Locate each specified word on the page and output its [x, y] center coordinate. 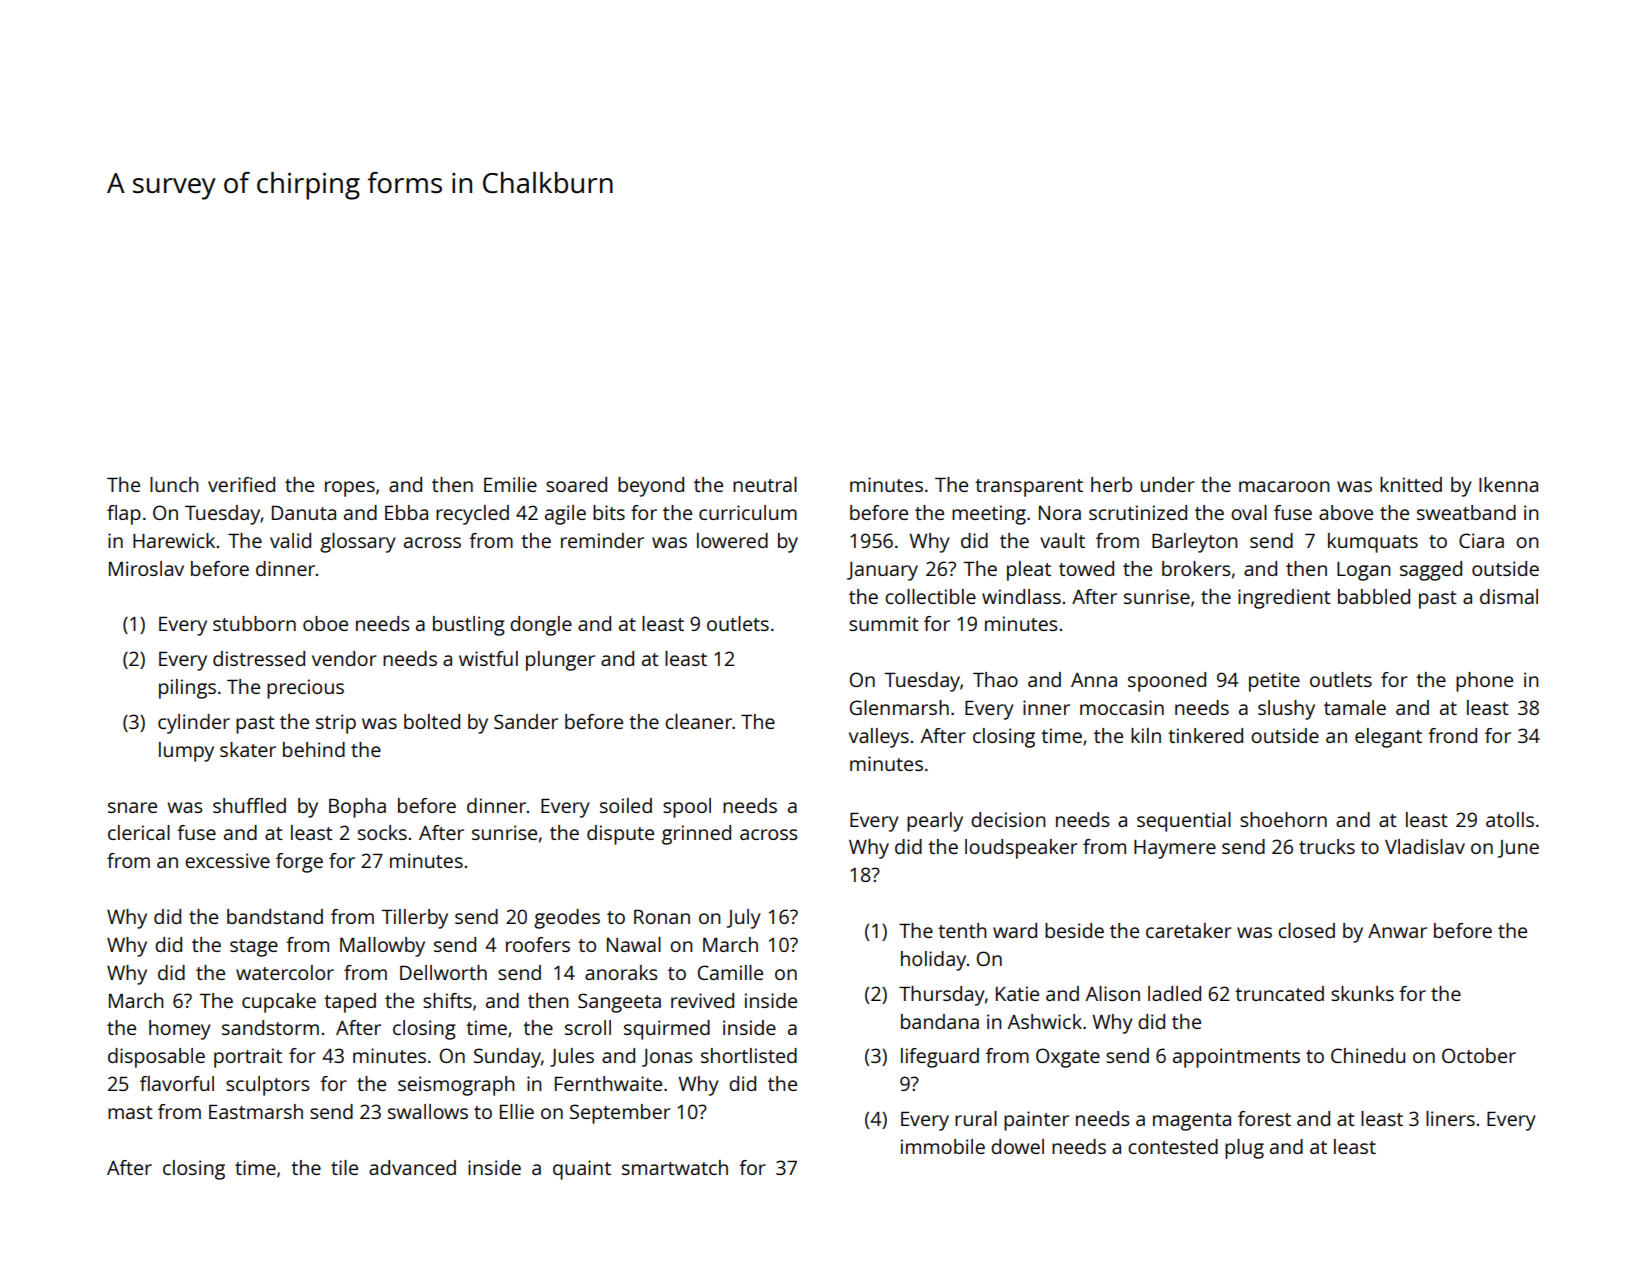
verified [241, 484]
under [1168, 484]
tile [344, 1167]
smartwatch [675, 1167]
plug [1244, 1149]
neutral [765, 484]
